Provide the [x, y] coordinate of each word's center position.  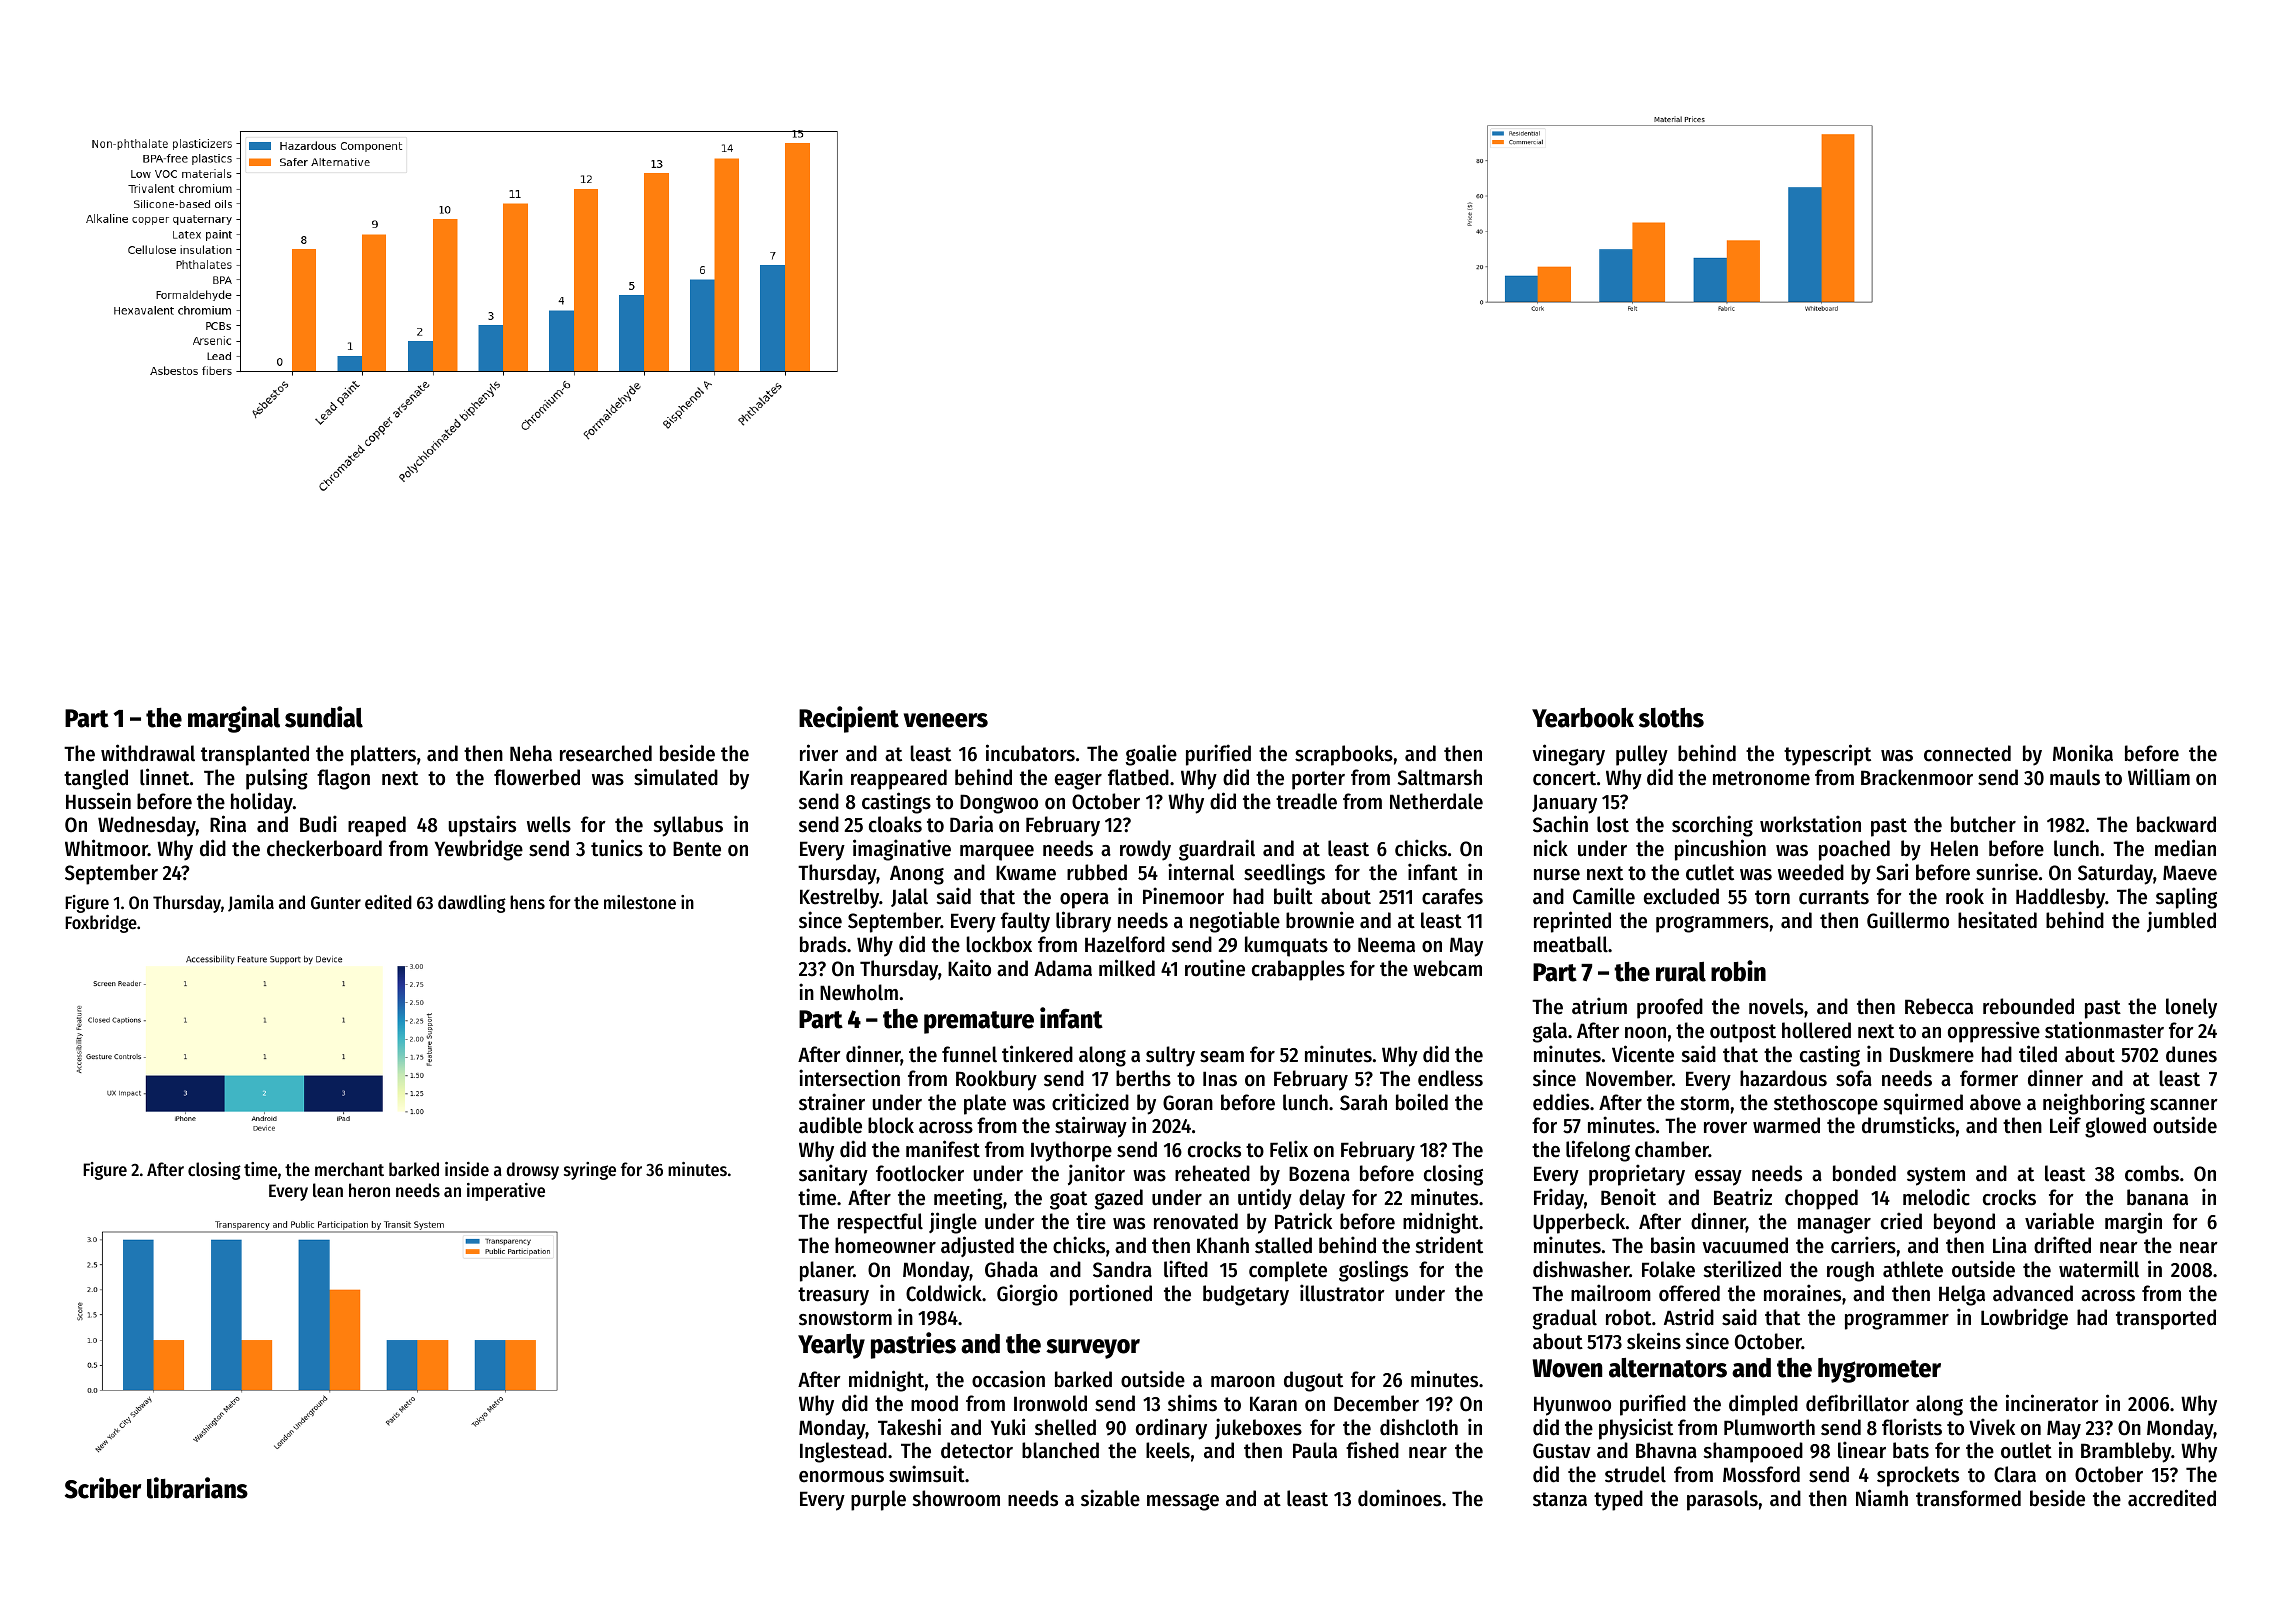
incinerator [2052, 1403]
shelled [1065, 1427]
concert [1564, 778]
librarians [197, 1488]
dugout [1313, 1381]
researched [606, 753]
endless [1450, 1078]
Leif [2065, 1125]
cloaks [895, 824]
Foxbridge [101, 924]
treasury [833, 1296]
